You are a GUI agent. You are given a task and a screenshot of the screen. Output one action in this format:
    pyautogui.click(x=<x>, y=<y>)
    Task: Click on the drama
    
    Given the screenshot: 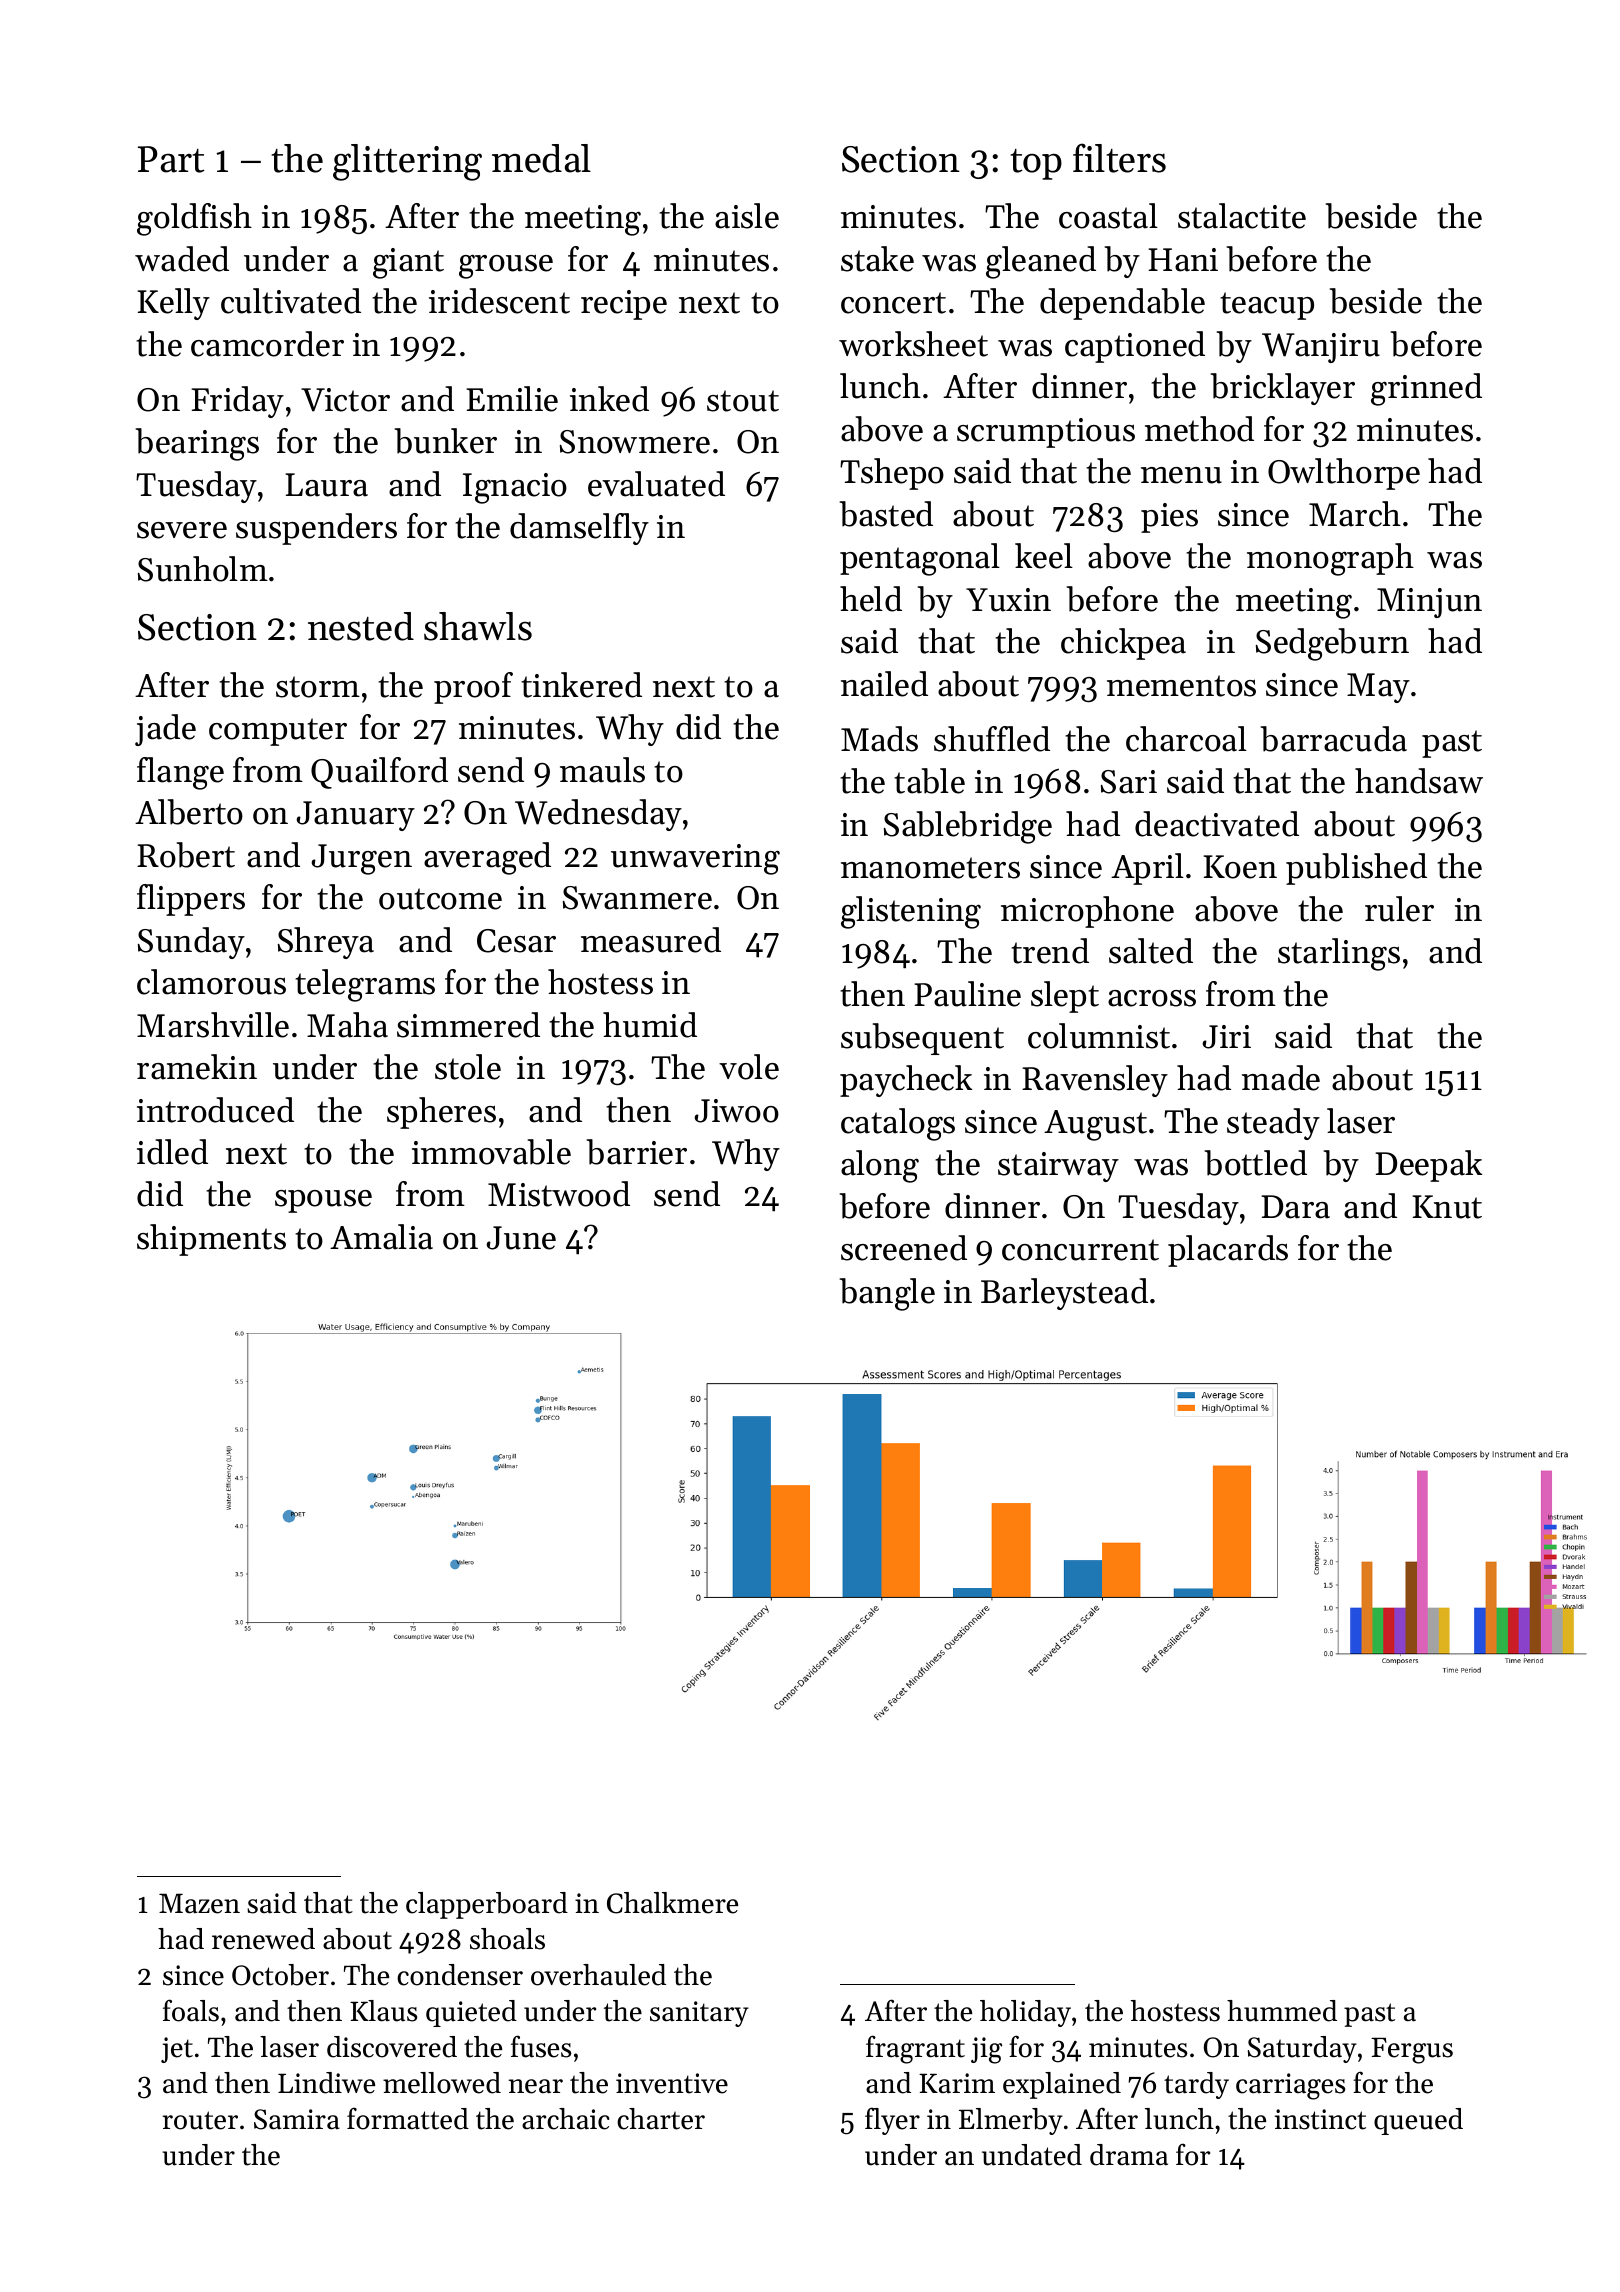 What is the action you would take?
    pyautogui.click(x=1129, y=2155)
